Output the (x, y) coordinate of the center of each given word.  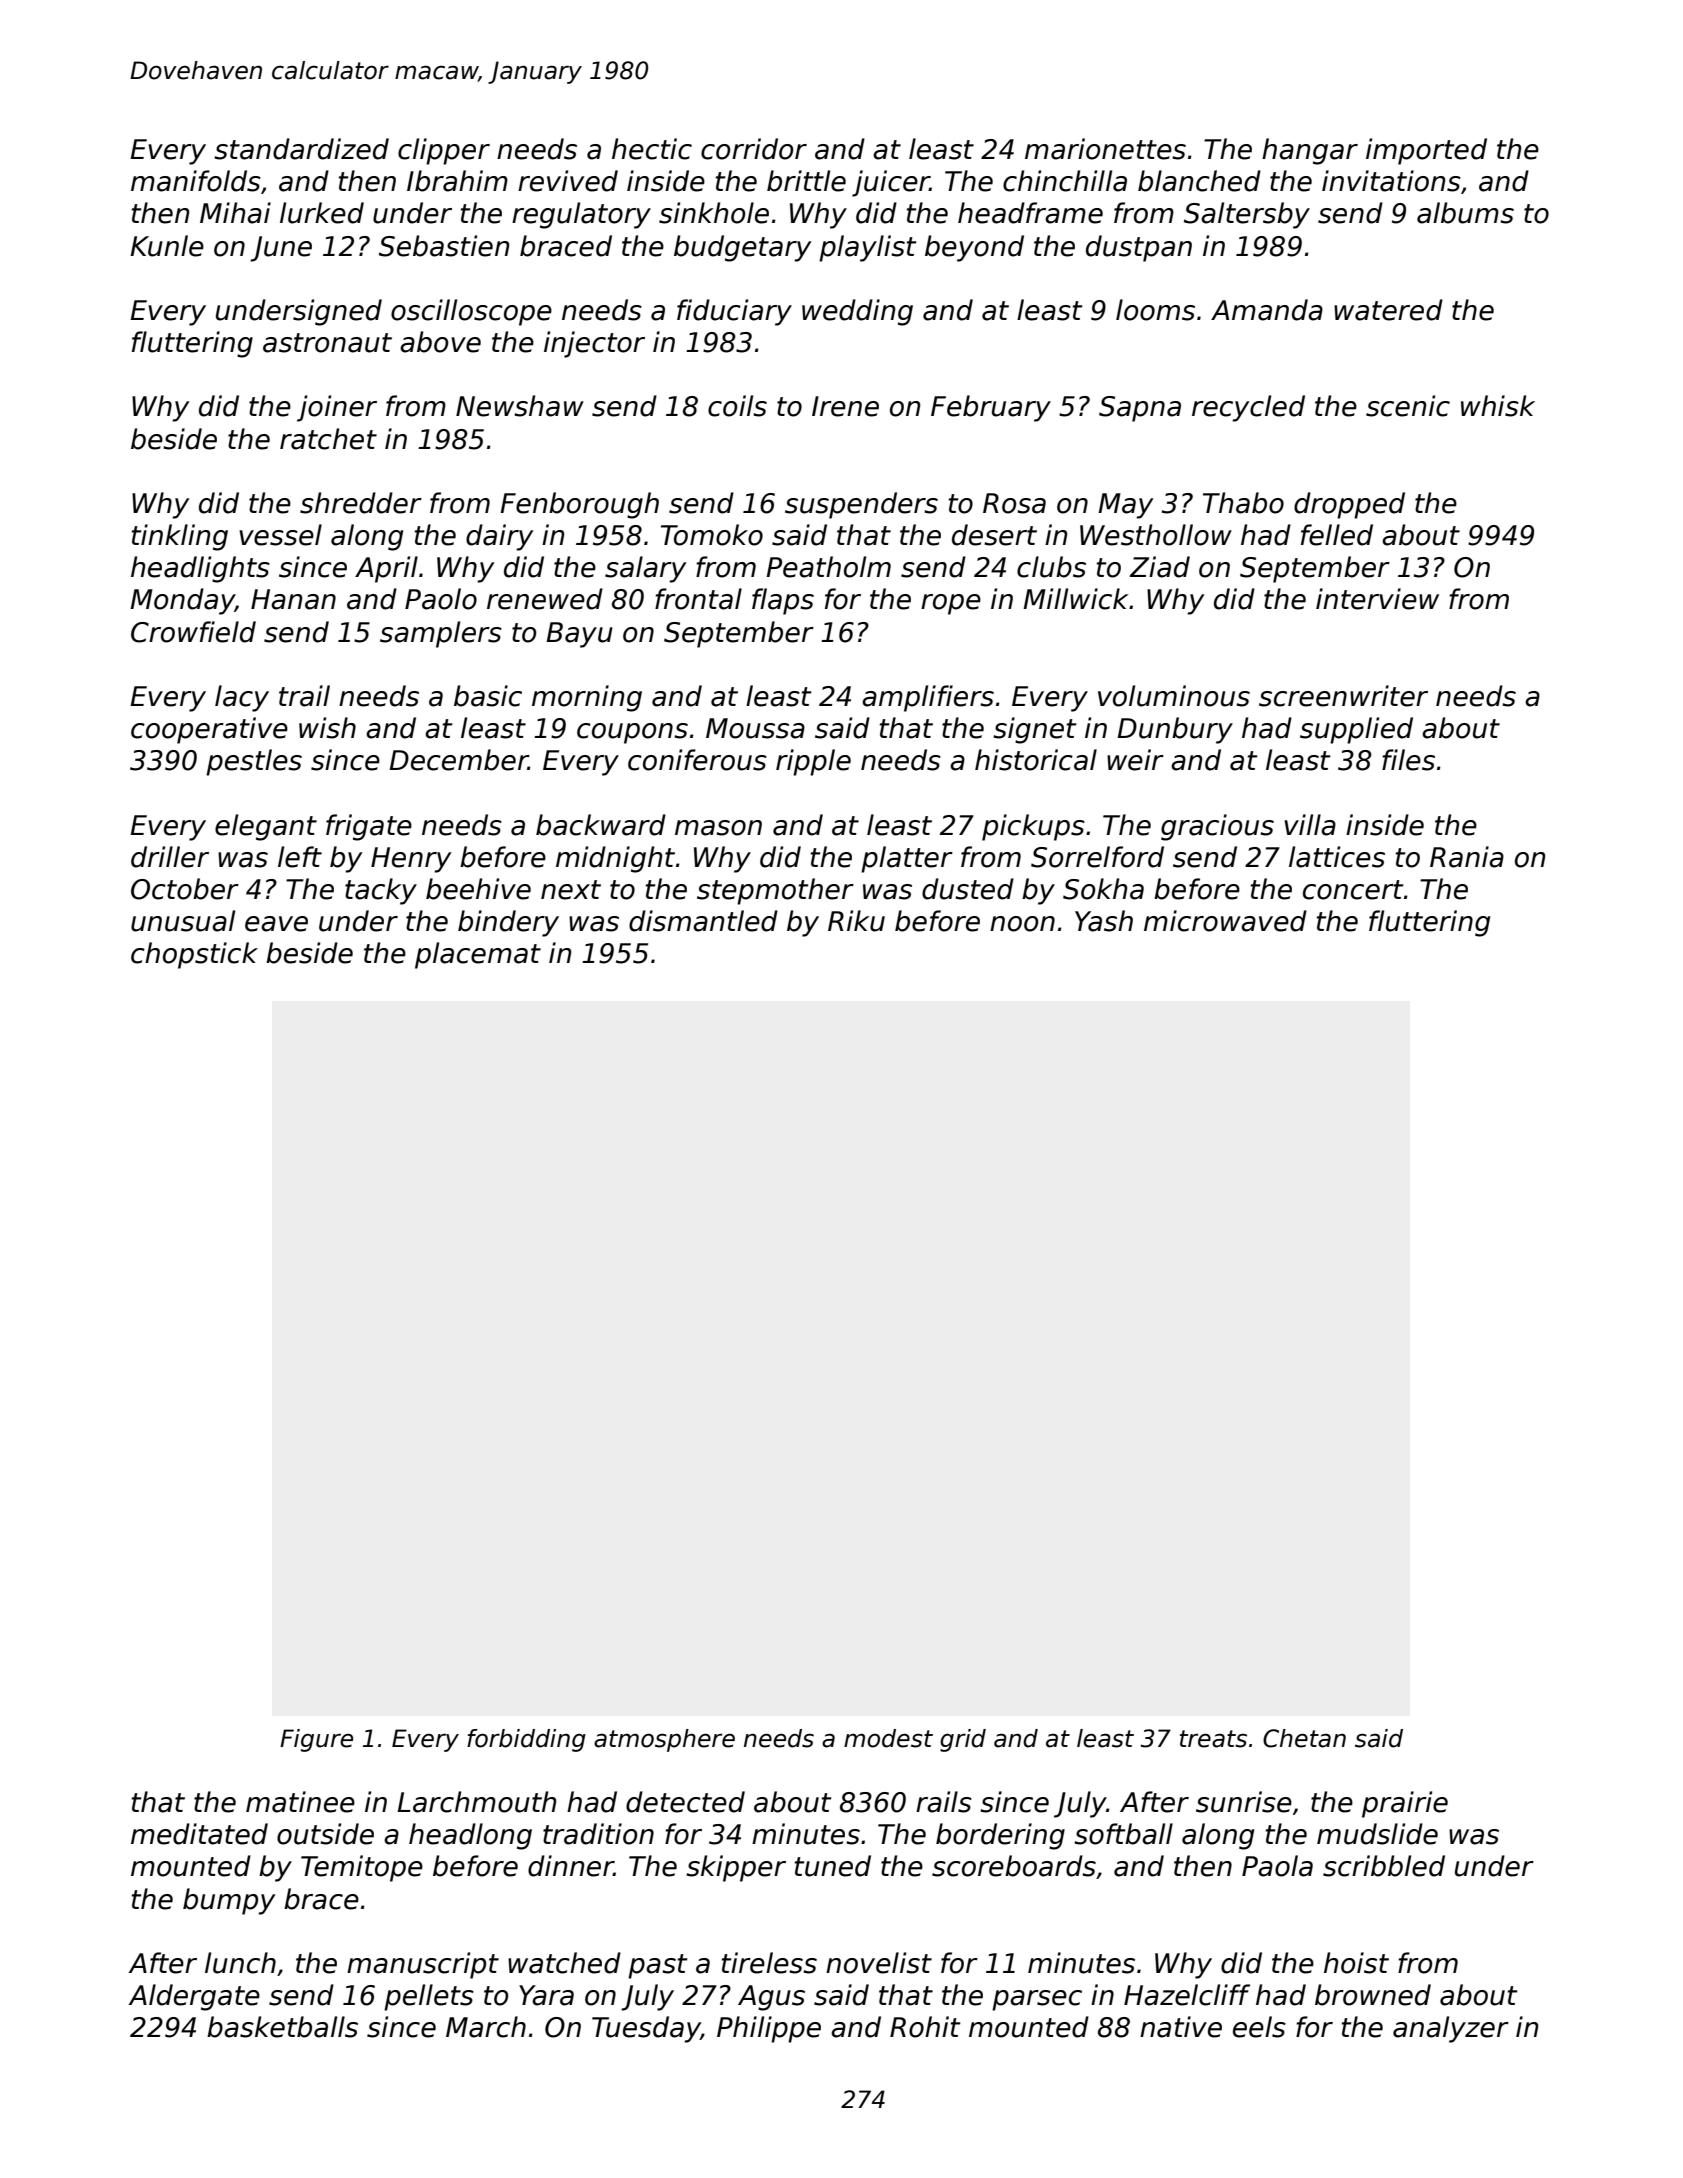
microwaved (1225, 921)
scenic (1408, 406)
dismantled (703, 921)
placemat (478, 955)
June (281, 249)
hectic (652, 149)
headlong (470, 1836)
